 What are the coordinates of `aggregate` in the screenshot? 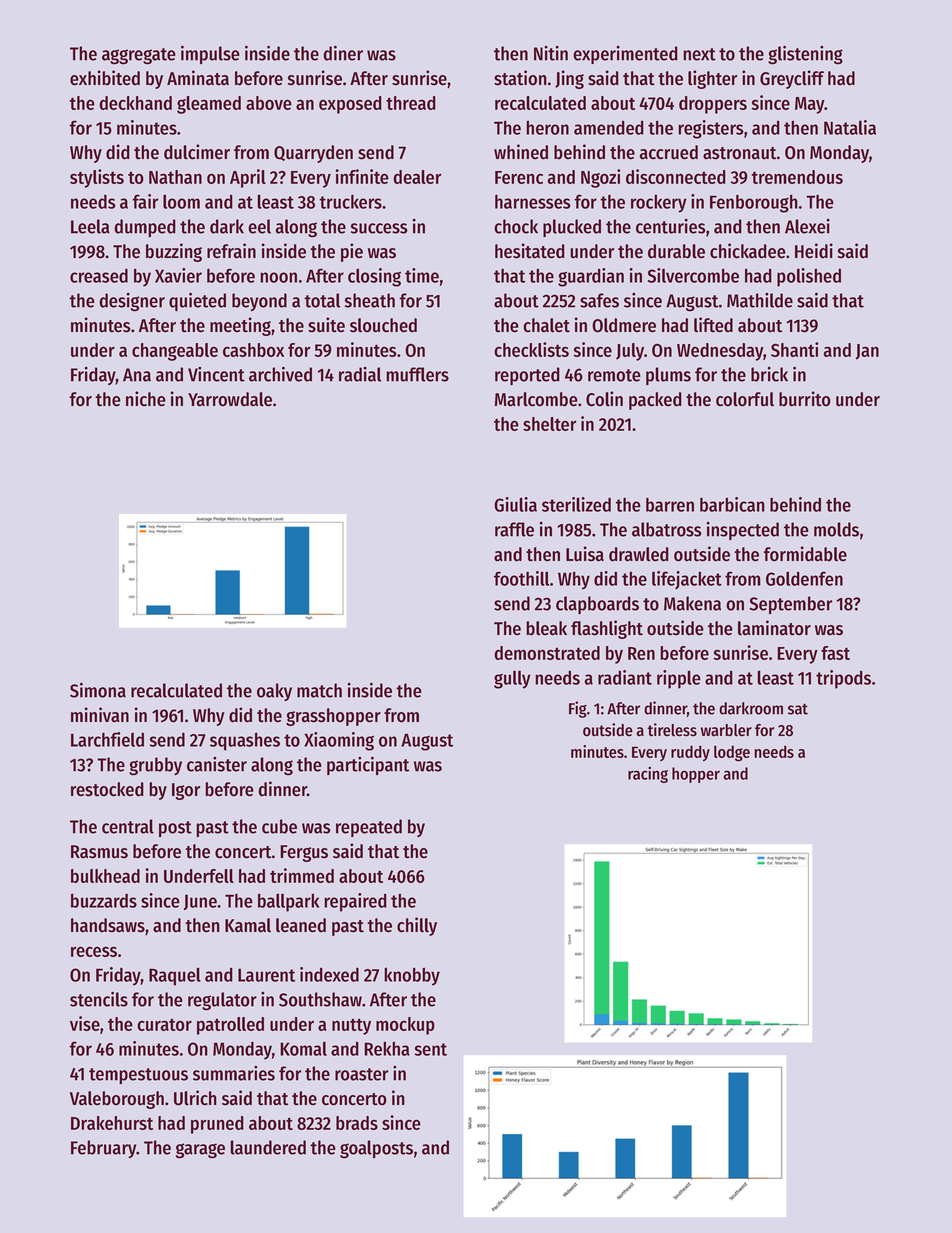 It's located at (139, 56).
